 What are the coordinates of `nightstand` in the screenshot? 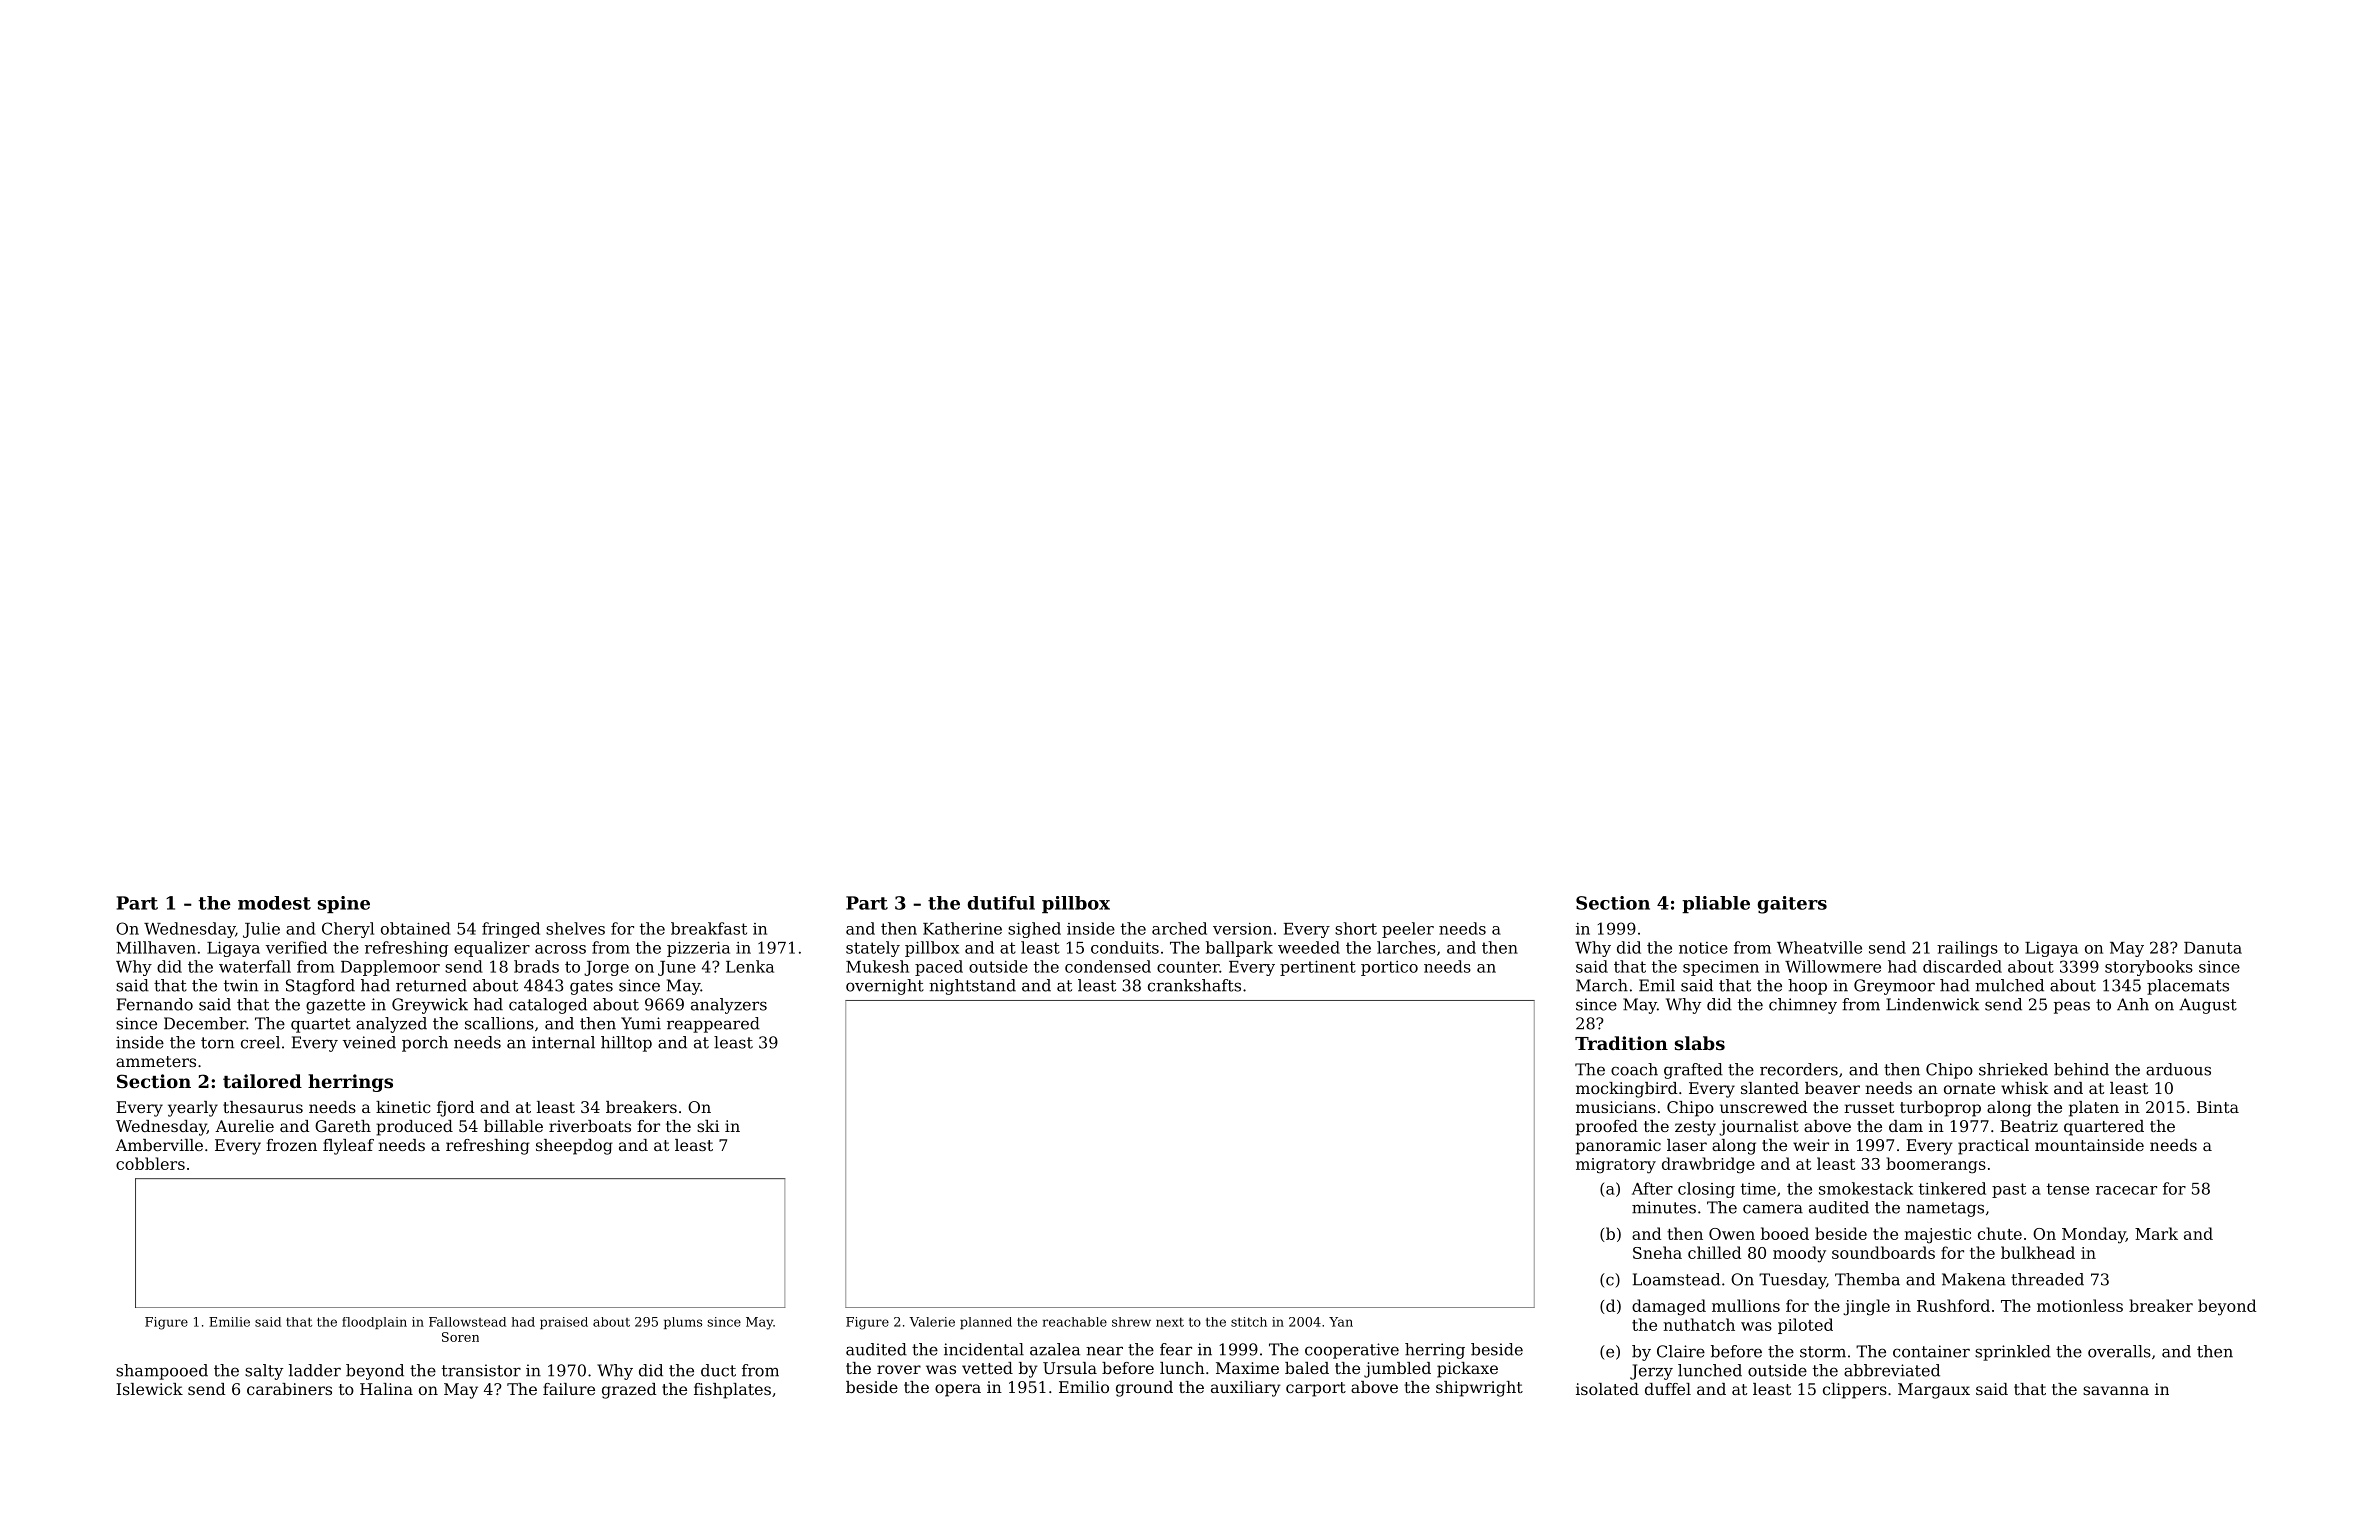 It's located at (972, 987).
